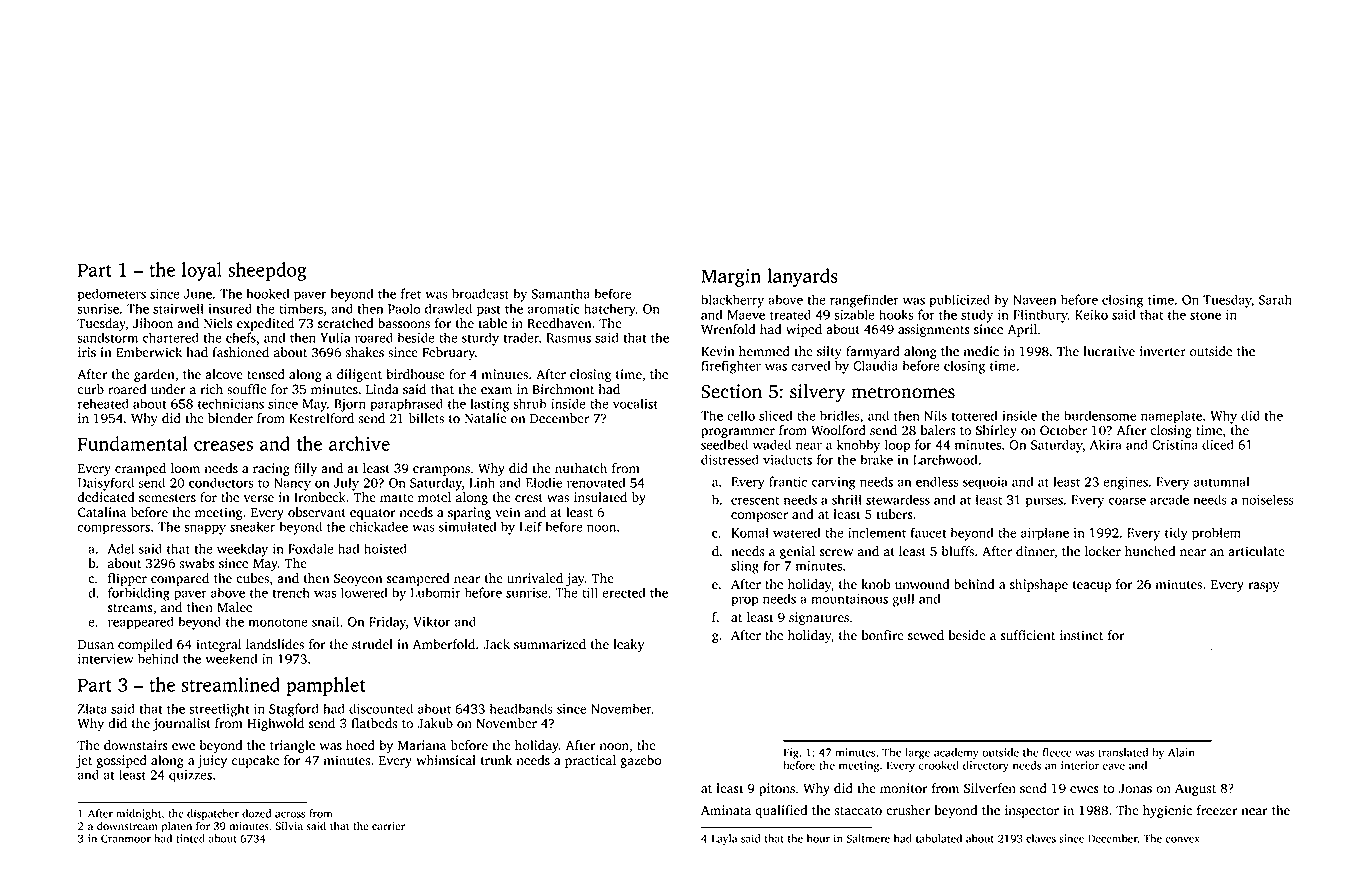 Image resolution: width=1372 pixels, height=887 pixels. Describe the element at coordinates (317, 512) in the image. I see `observant` at that location.
